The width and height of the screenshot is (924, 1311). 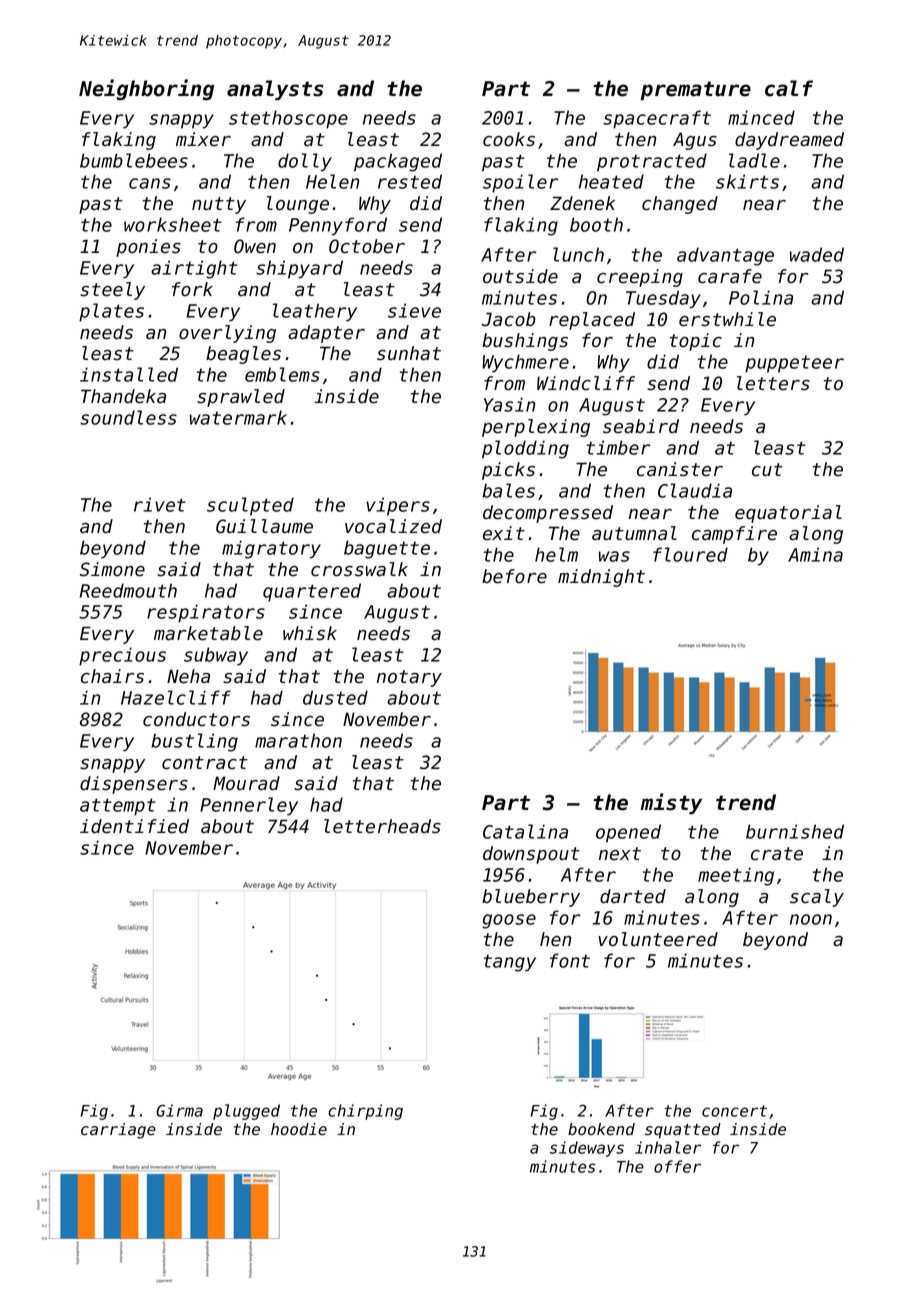 What do you see at coordinates (246, 783) in the screenshot?
I see `Mourad` at bounding box center [246, 783].
